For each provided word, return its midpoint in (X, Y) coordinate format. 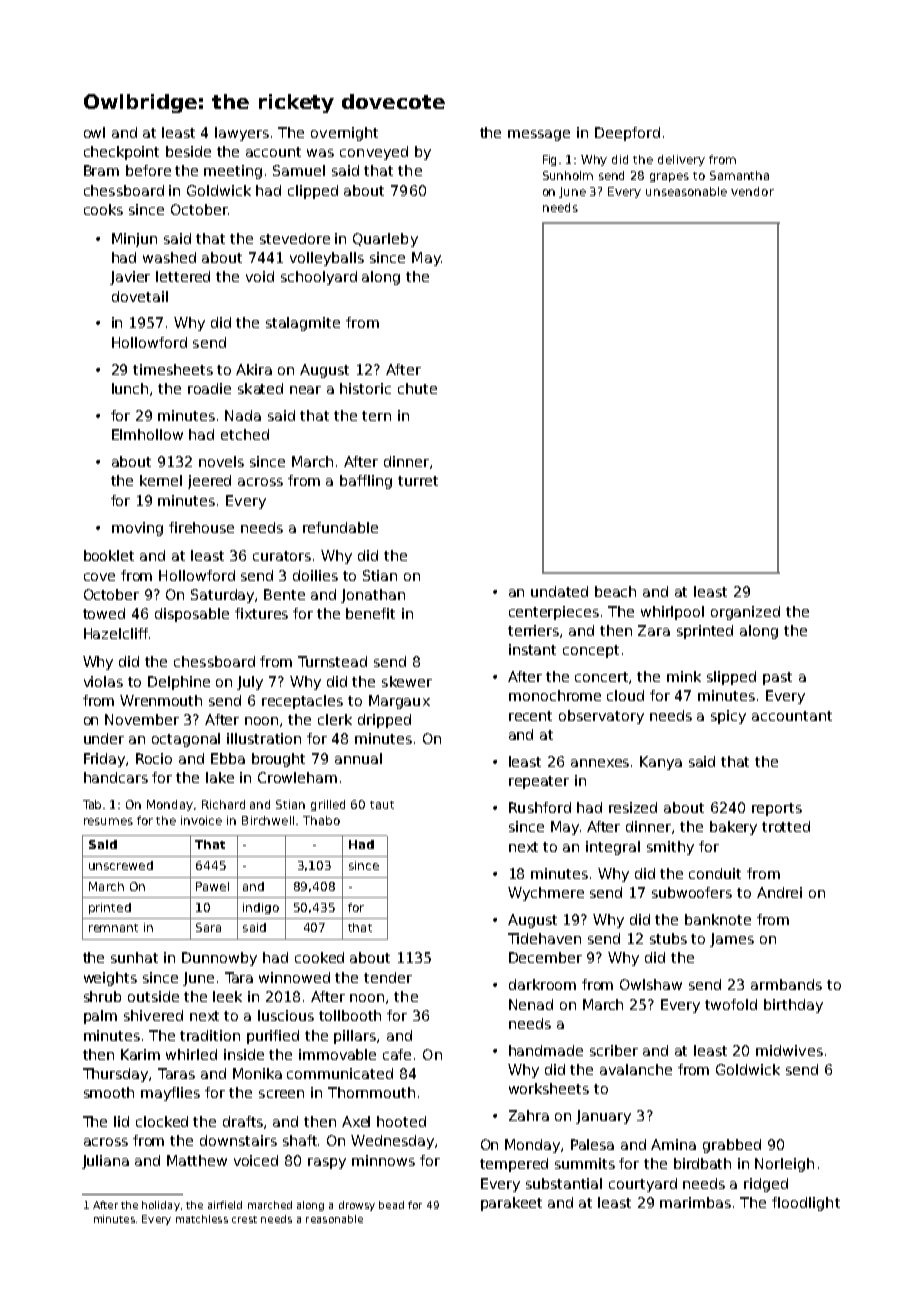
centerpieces (554, 613)
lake (220, 777)
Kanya (661, 763)
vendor (752, 191)
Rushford (540, 807)
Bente (284, 594)
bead (391, 1205)
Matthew (197, 1160)
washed (169, 257)
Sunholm (568, 175)
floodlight (806, 1204)
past (777, 678)
